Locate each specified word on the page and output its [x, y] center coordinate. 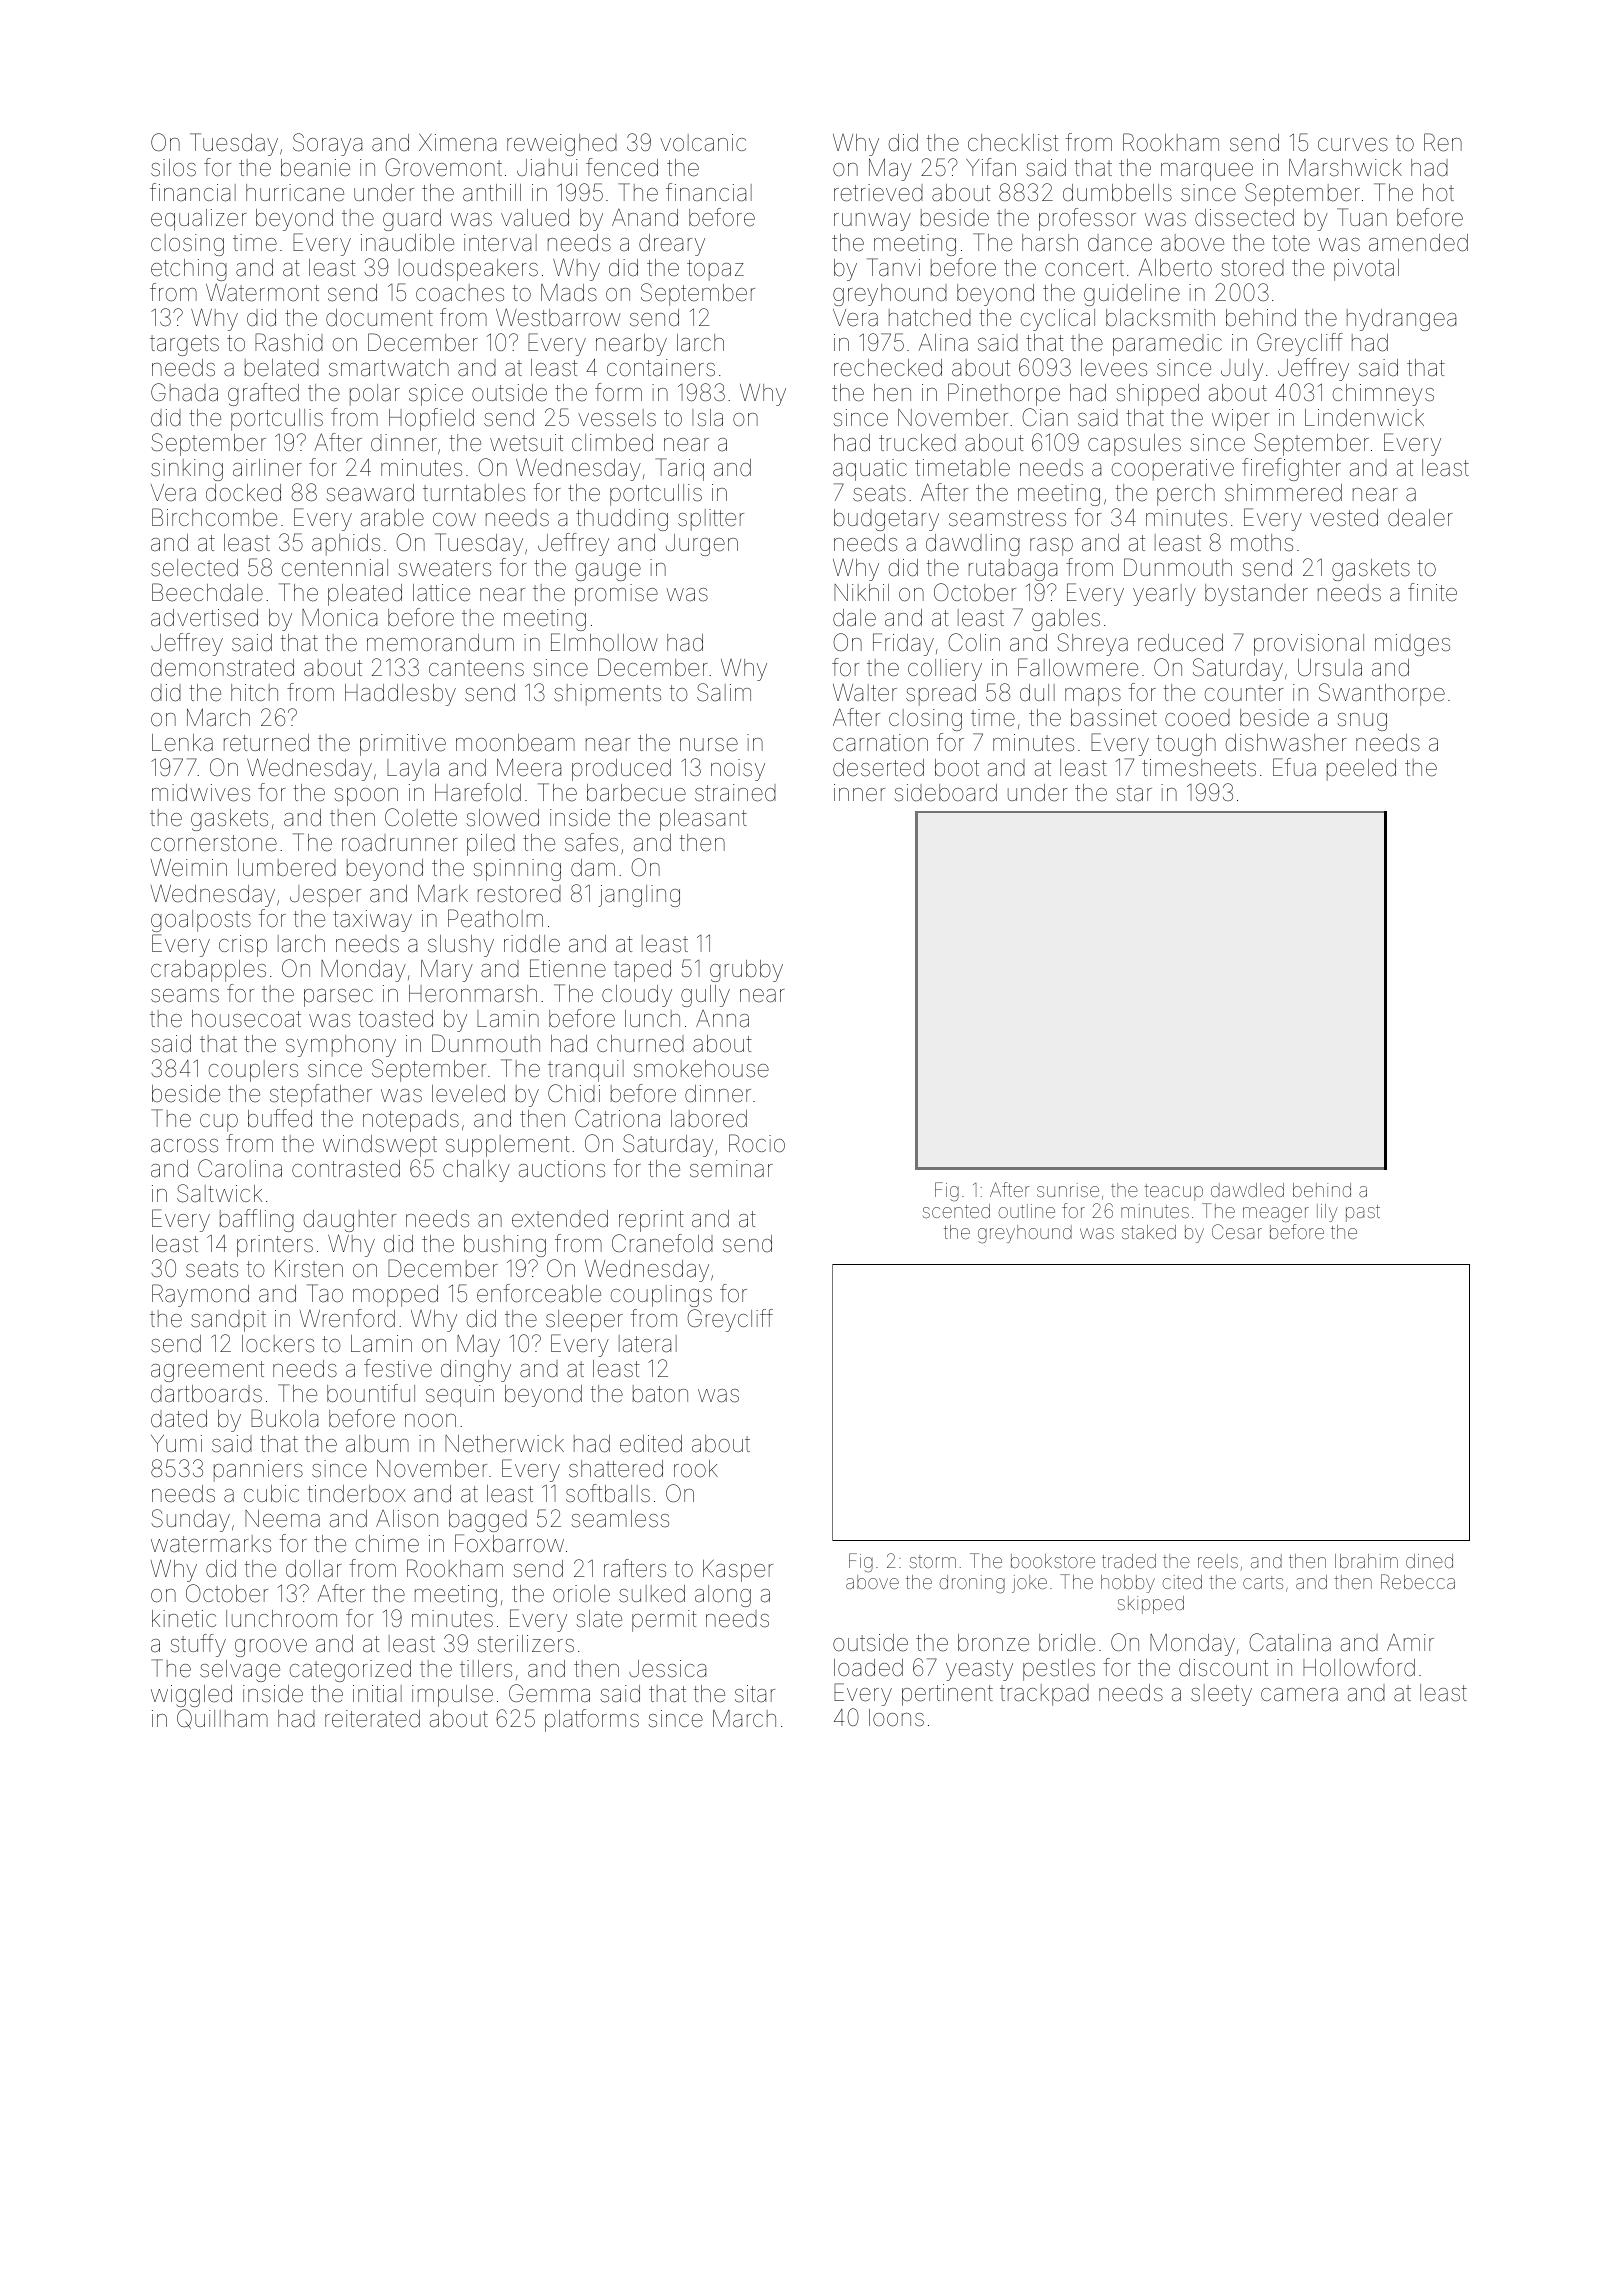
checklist [1013, 143]
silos [173, 168]
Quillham [222, 1719]
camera [1299, 1695]
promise [616, 595]
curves [1353, 145]
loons [896, 1718]
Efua [1294, 767]
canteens [476, 668]
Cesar [1237, 1231]
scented [956, 1211]
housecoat [246, 1019]
